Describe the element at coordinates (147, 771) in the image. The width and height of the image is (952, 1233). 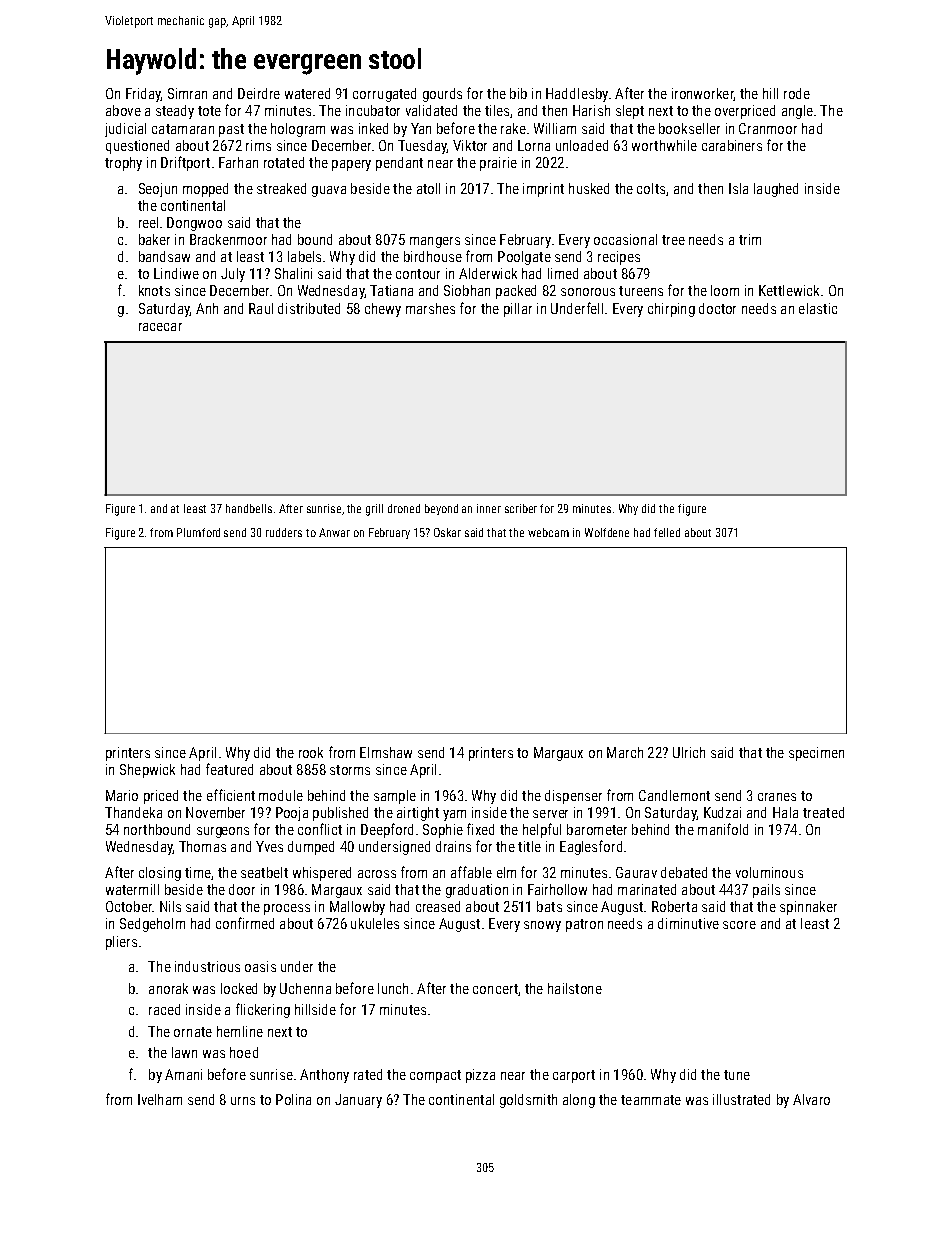
I see `Shepwick` at that location.
